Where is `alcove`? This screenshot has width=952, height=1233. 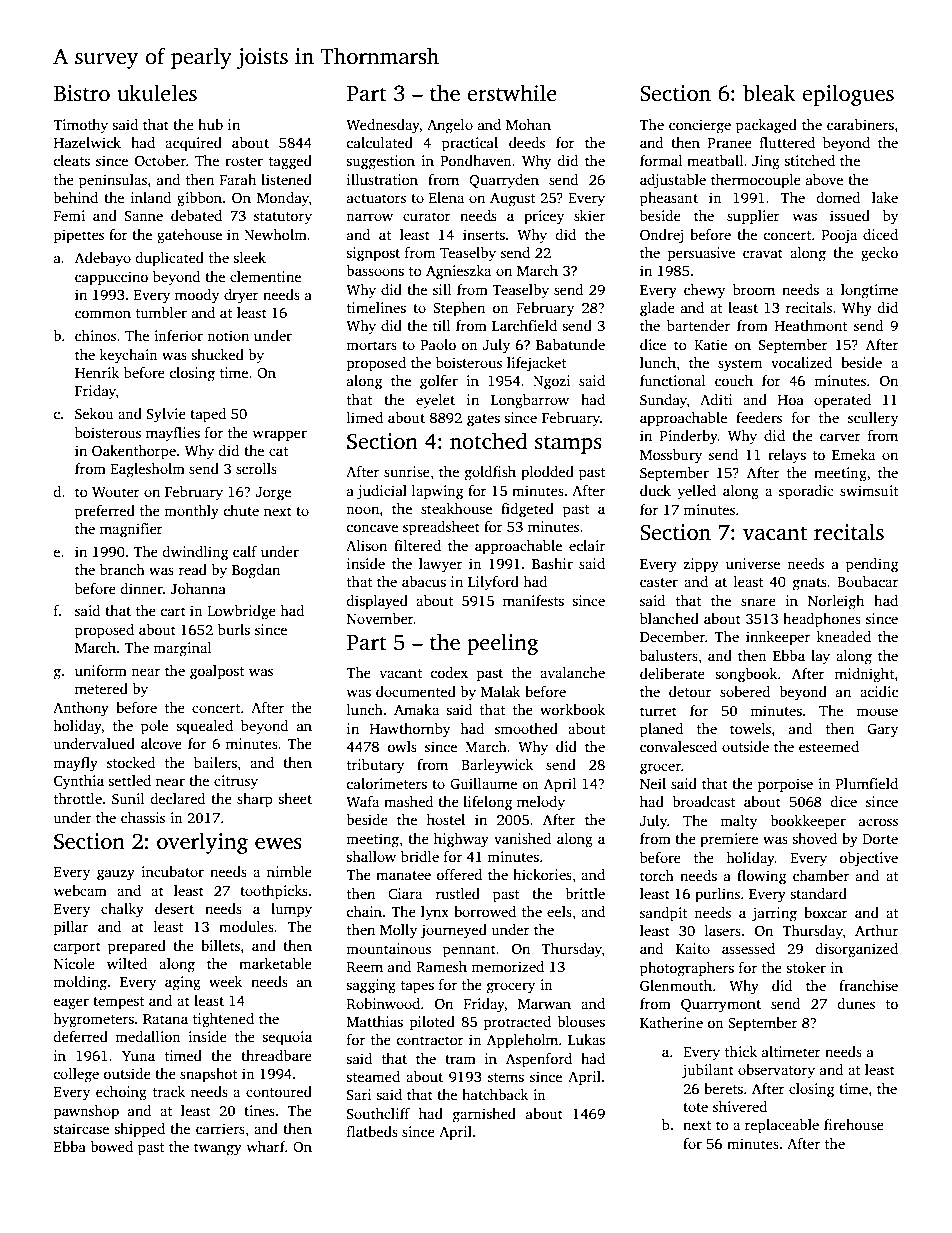
alcove is located at coordinates (161, 743).
